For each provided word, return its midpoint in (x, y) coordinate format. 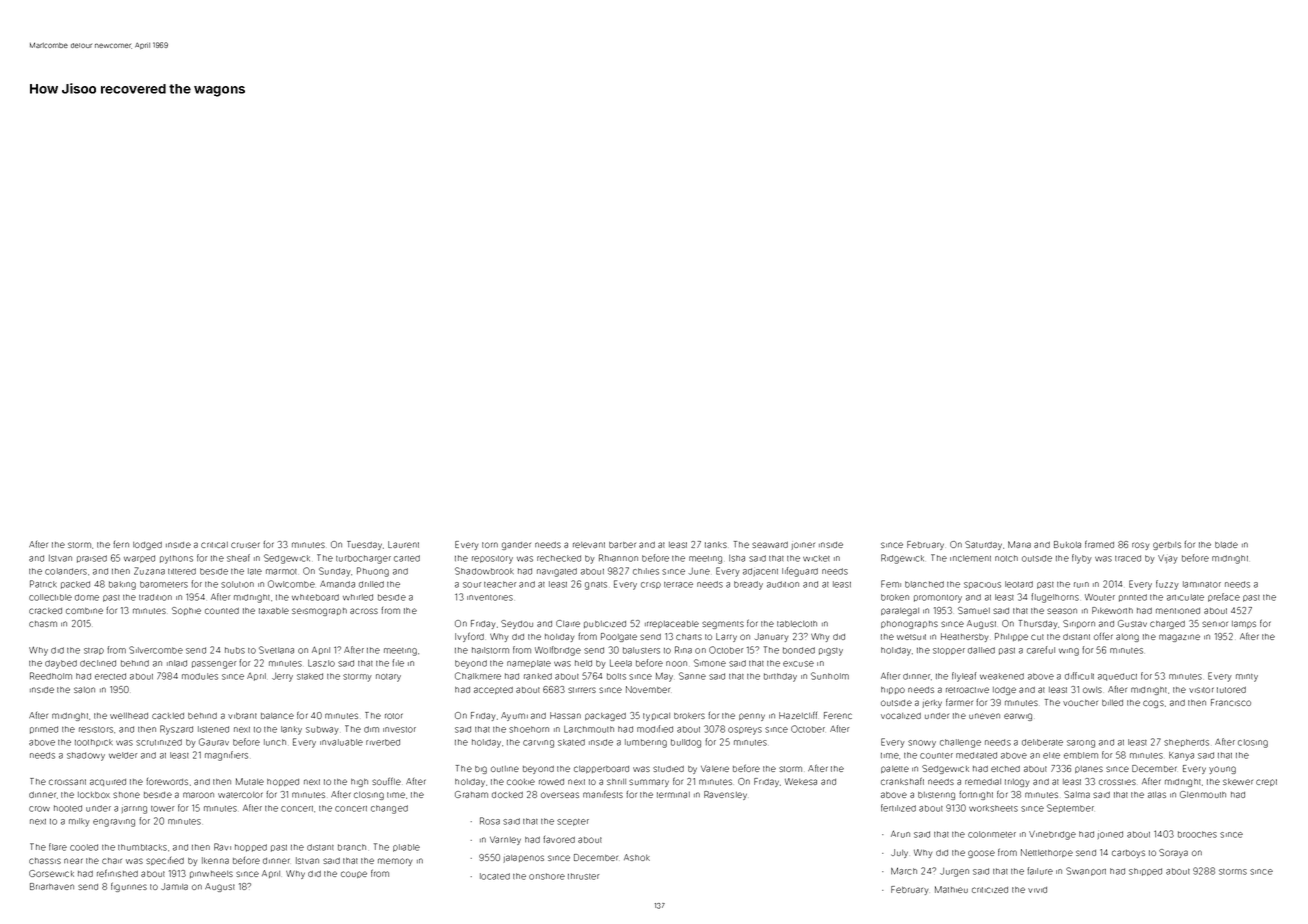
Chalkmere (478, 676)
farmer (959, 702)
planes (1089, 769)
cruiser (245, 545)
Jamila (174, 886)
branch (352, 847)
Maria (1019, 544)
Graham (471, 794)
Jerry (282, 677)
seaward (770, 545)
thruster (583, 876)
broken (895, 597)
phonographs (909, 625)
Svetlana (276, 650)
